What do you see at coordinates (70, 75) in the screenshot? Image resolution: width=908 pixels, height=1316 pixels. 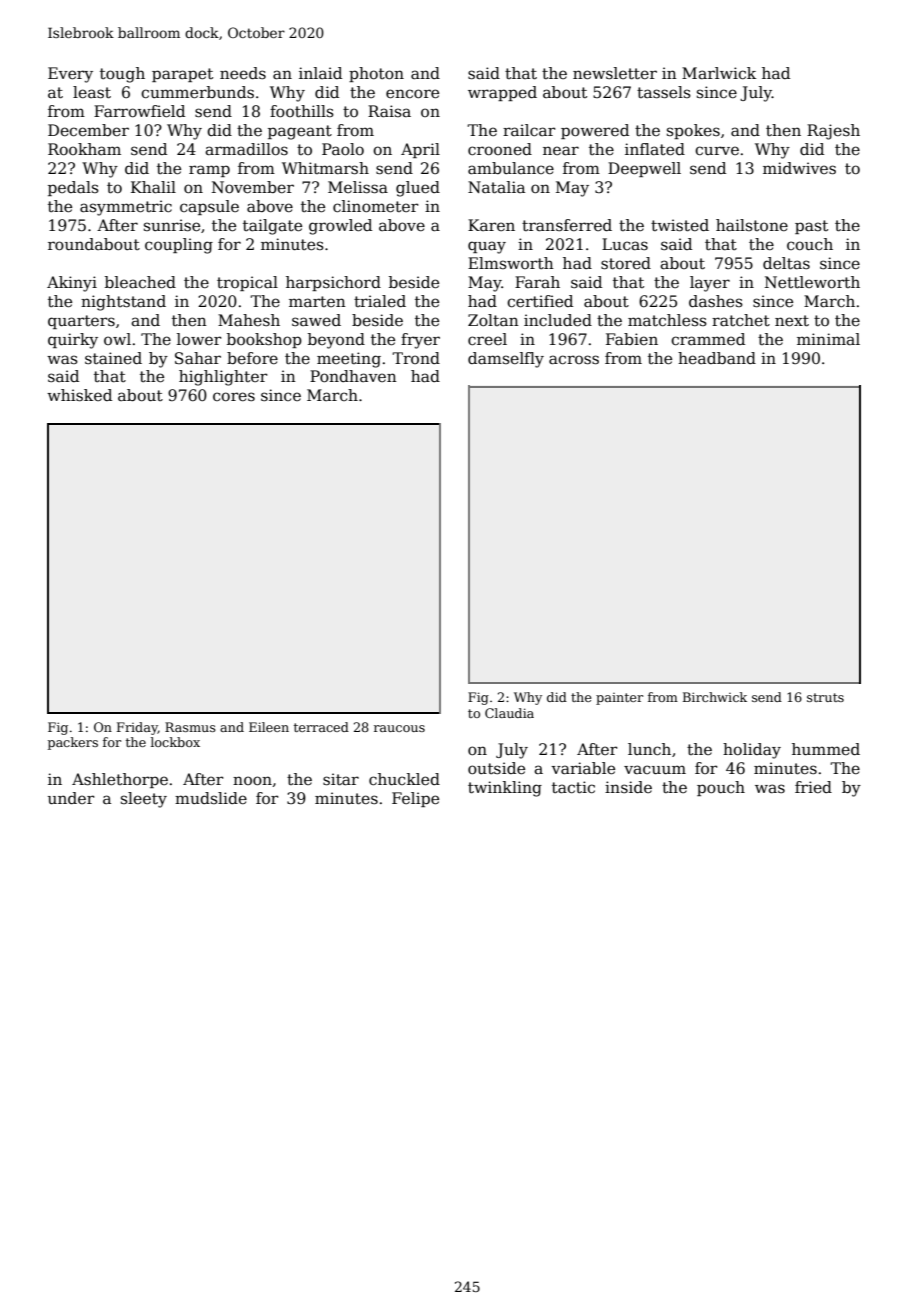 I see `Every` at bounding box center [70, 75].
